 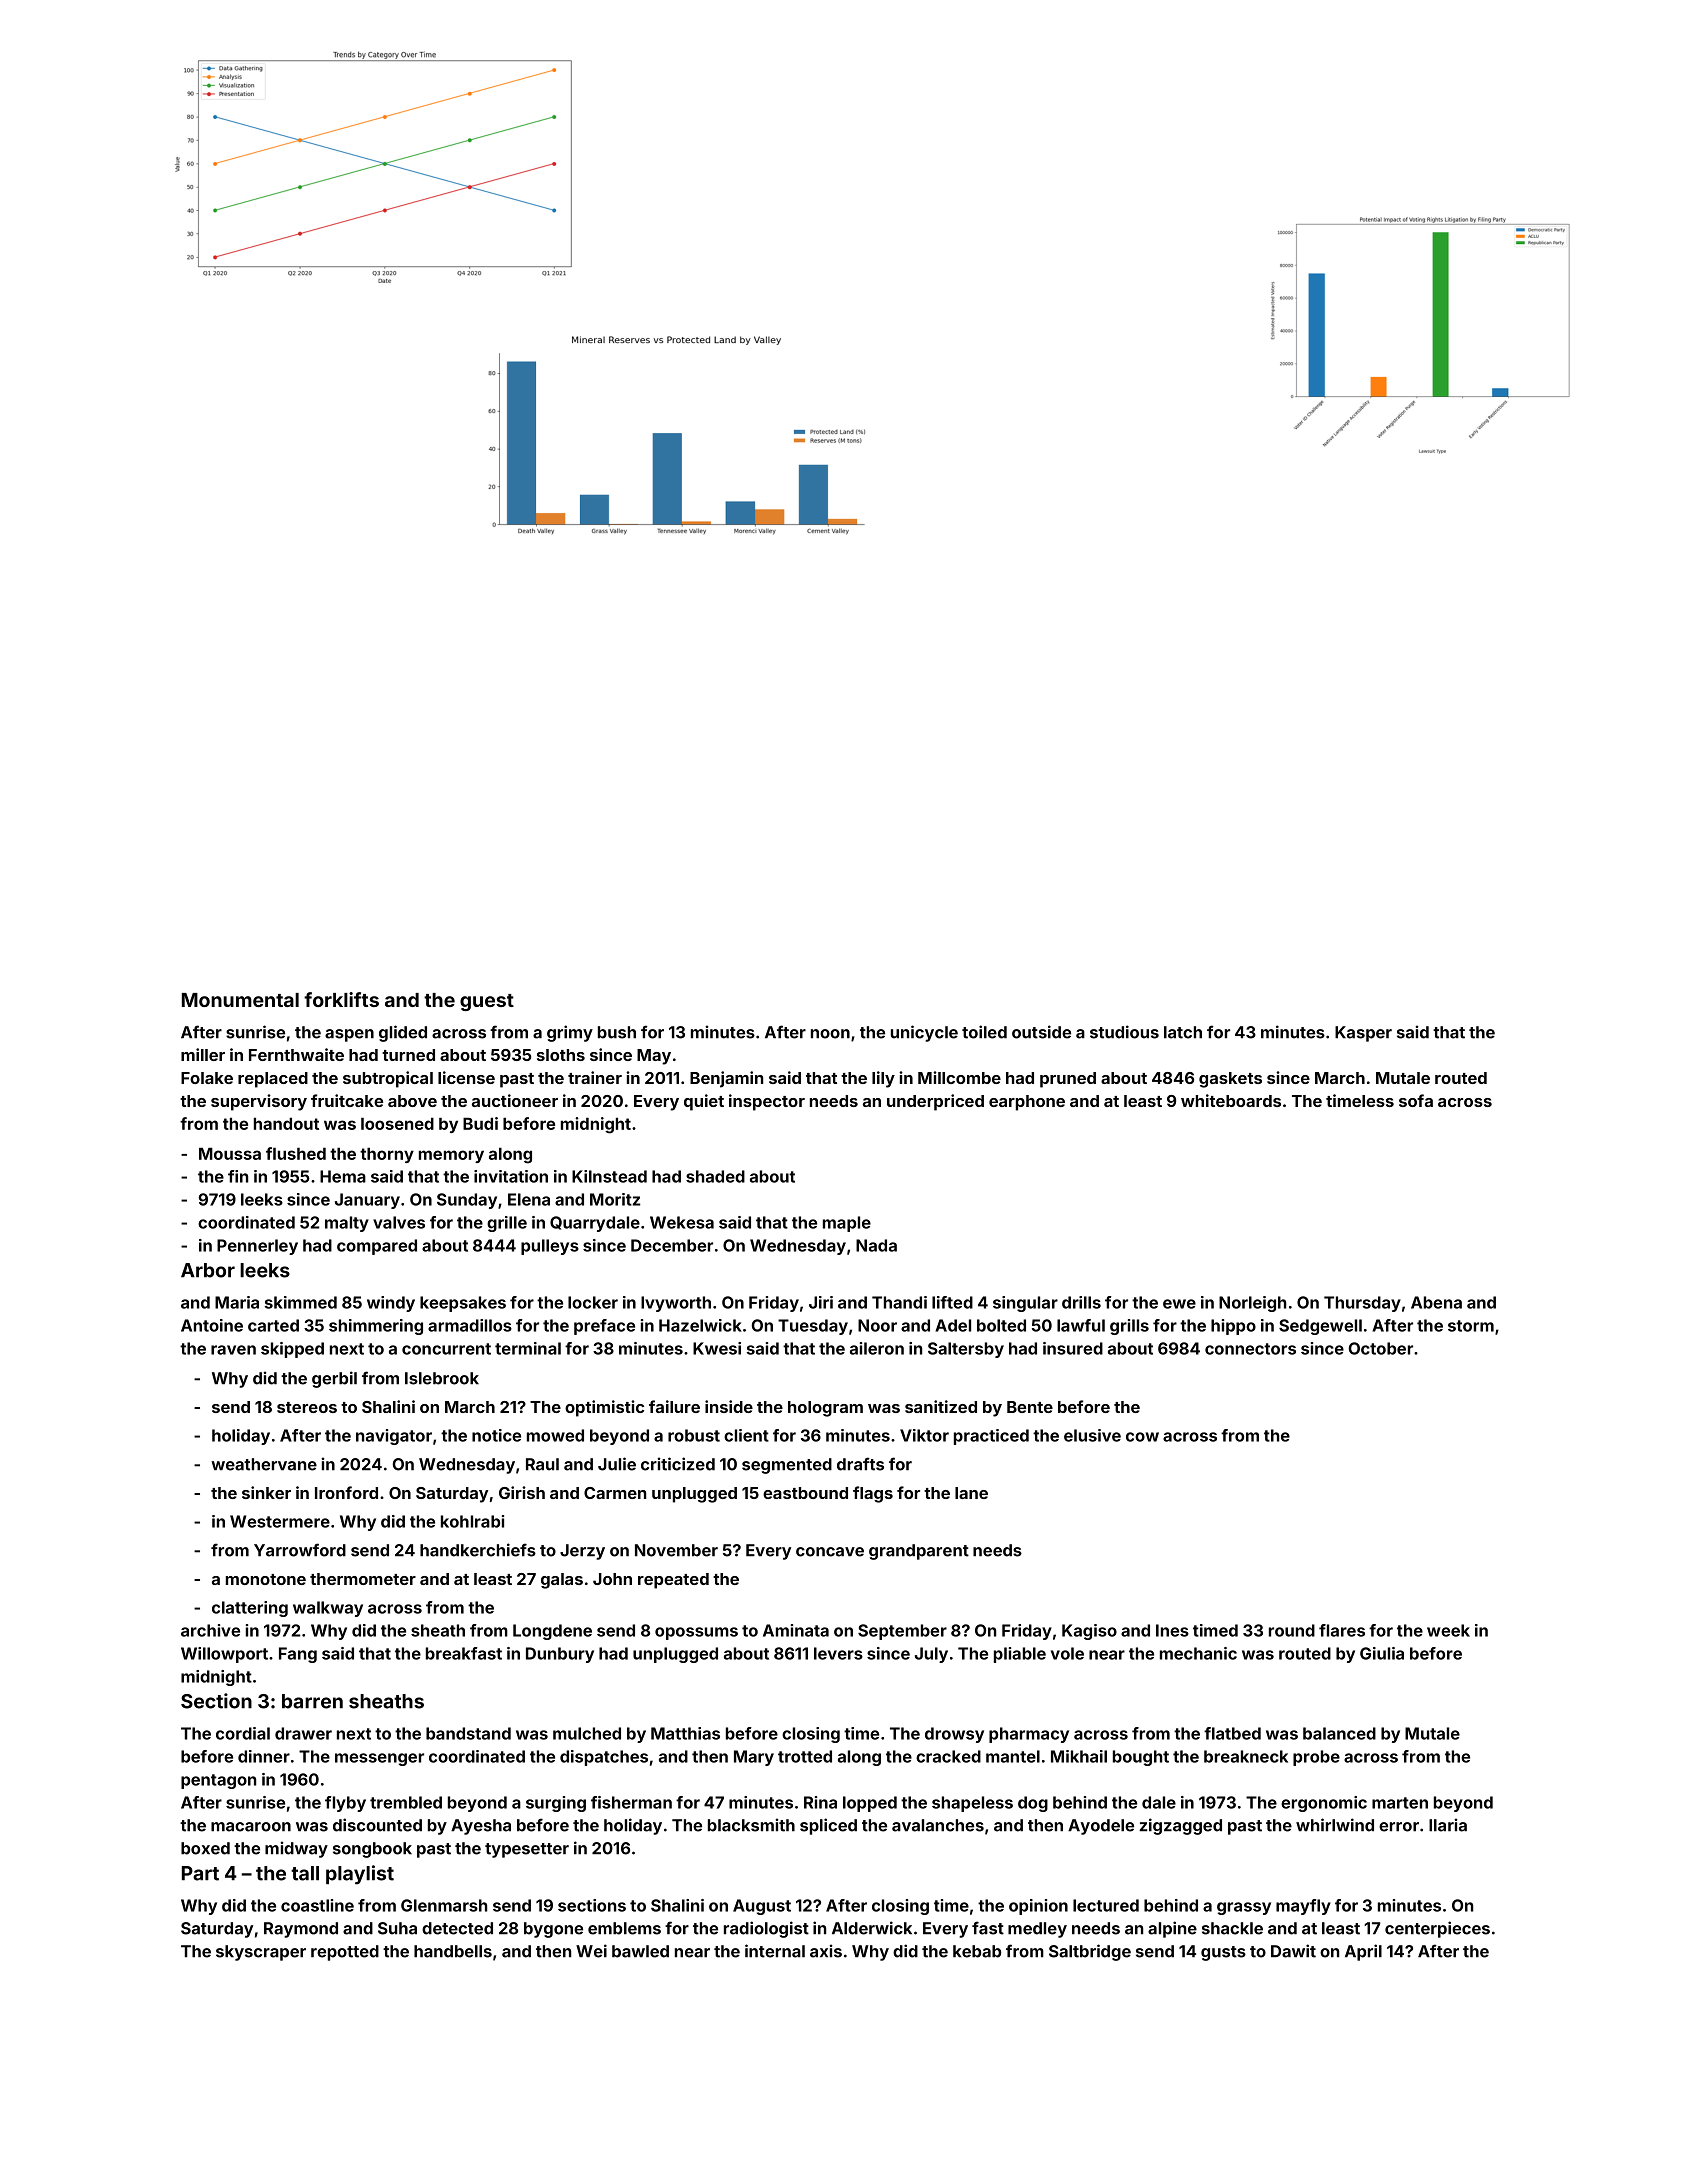 I want to click on kebab, so click(x=977, y=1951).
